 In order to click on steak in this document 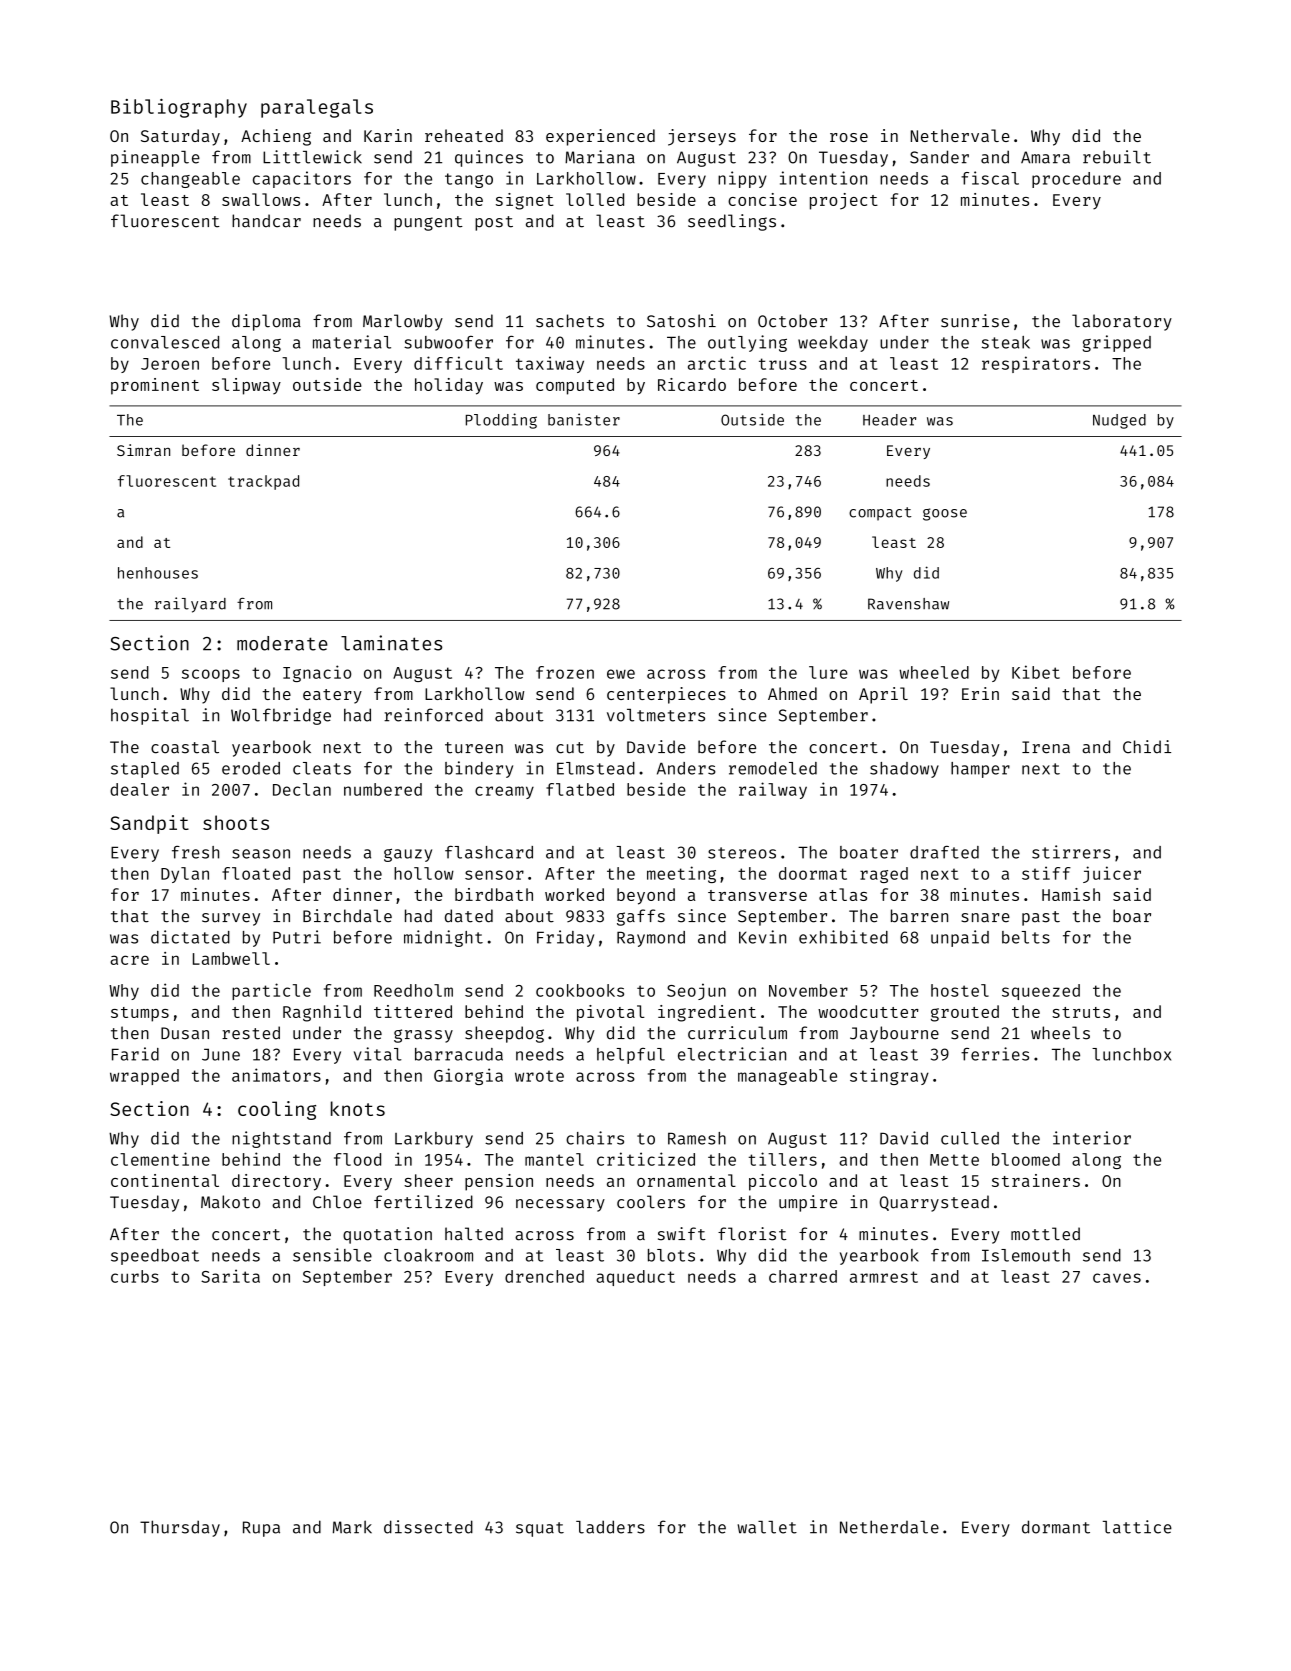, I will do `click(1006, 342)`.
